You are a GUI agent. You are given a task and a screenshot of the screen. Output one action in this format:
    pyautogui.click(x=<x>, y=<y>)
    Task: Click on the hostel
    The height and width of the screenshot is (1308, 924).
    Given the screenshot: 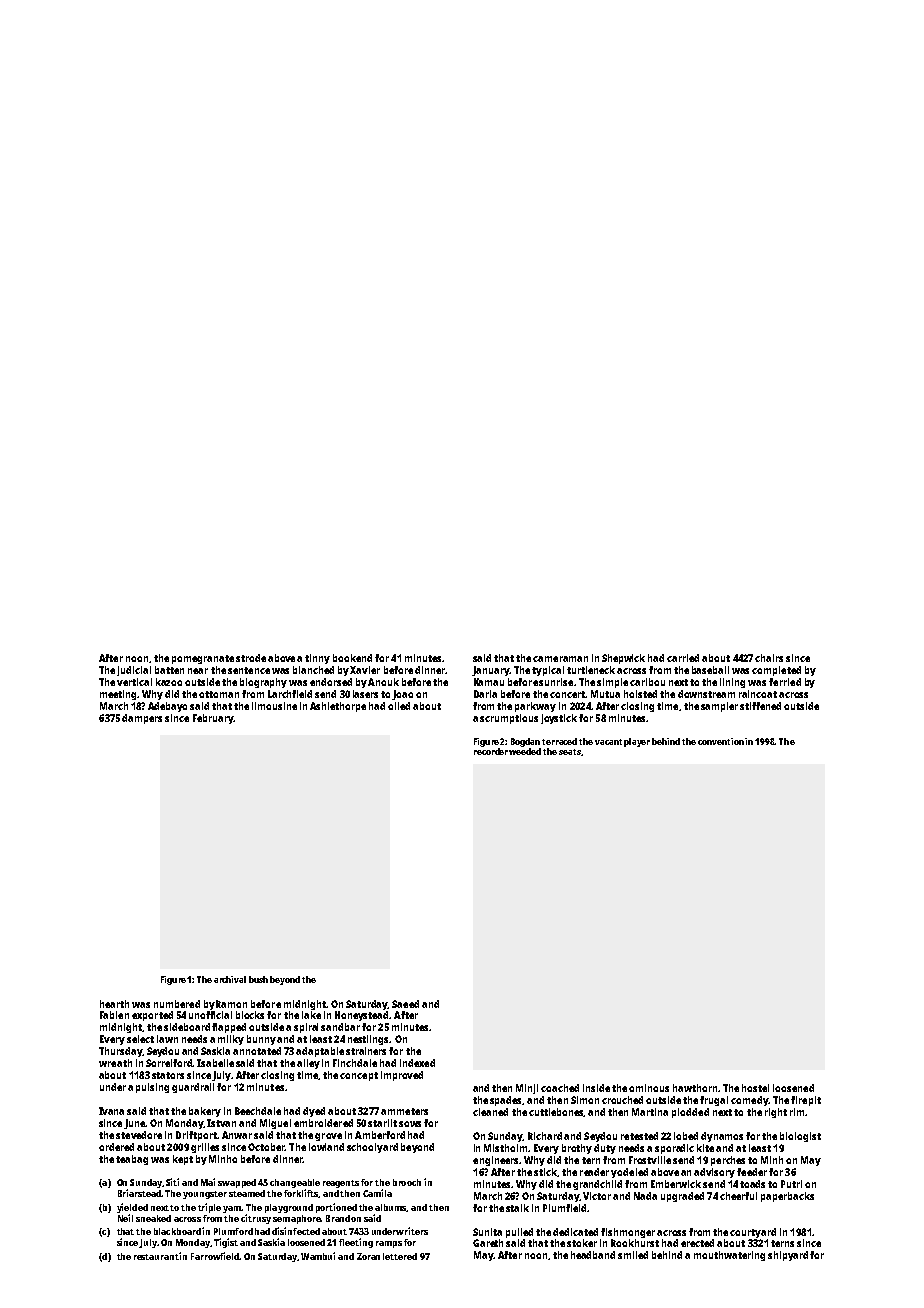 What is the action you would take?
    pyautogui.click(x=755, y=1088)
